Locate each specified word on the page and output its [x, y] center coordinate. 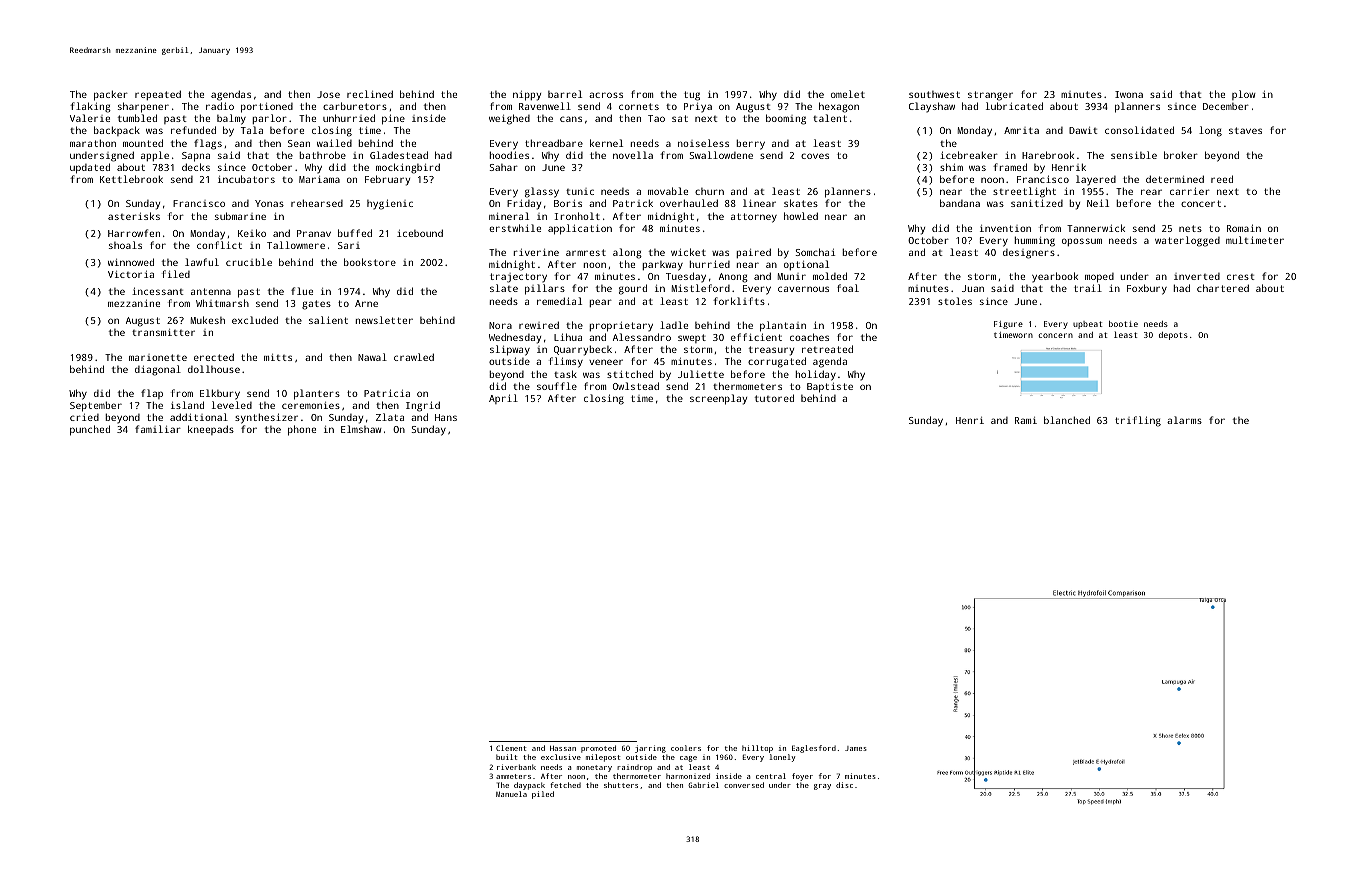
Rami [1026, 420]
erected [214, 357]
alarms [1184, 420]
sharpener [143, 107]
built [506, 757]
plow [1244, 95]
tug [692, 96]
